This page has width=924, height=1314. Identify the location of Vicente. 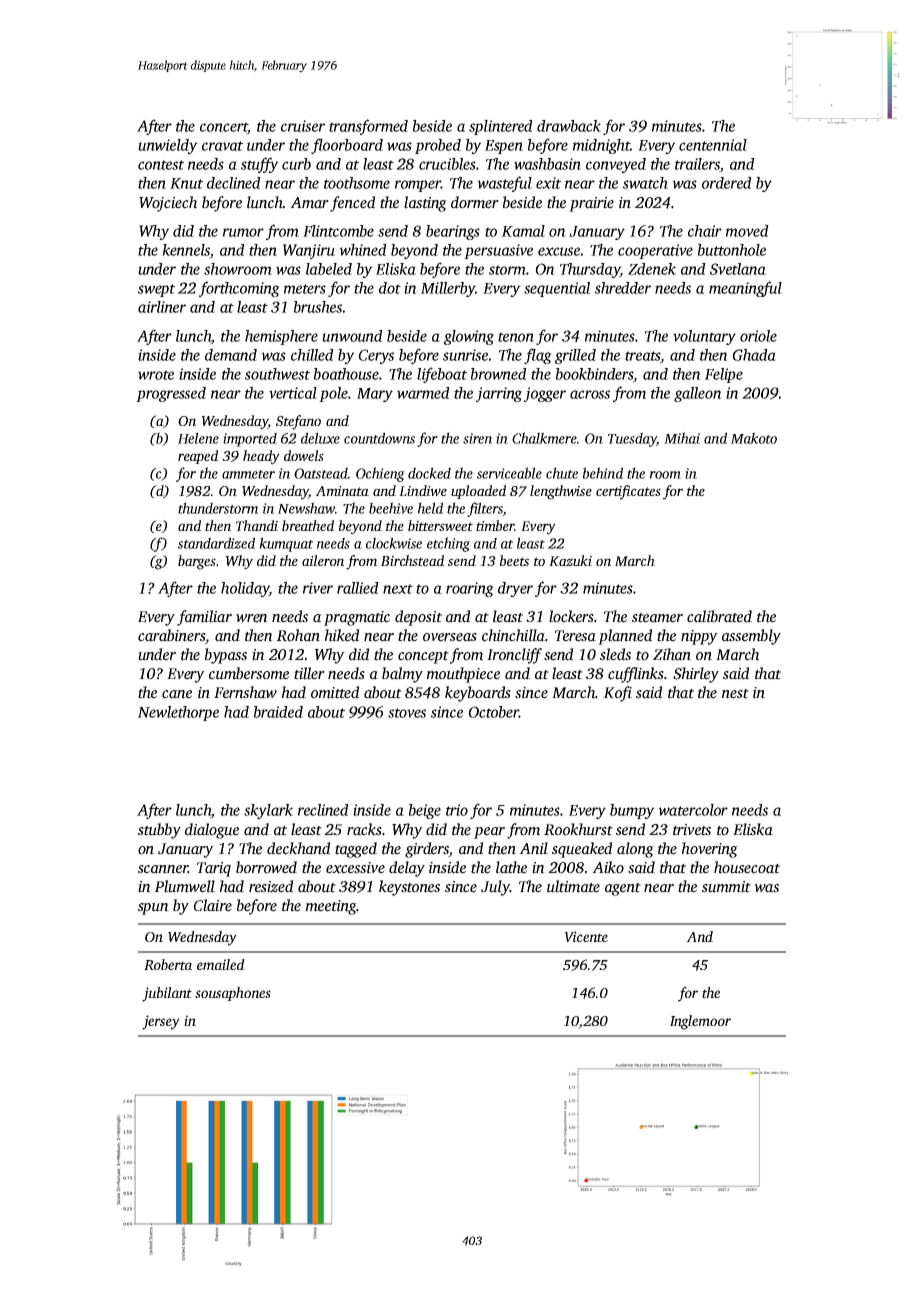
(586, 936).
